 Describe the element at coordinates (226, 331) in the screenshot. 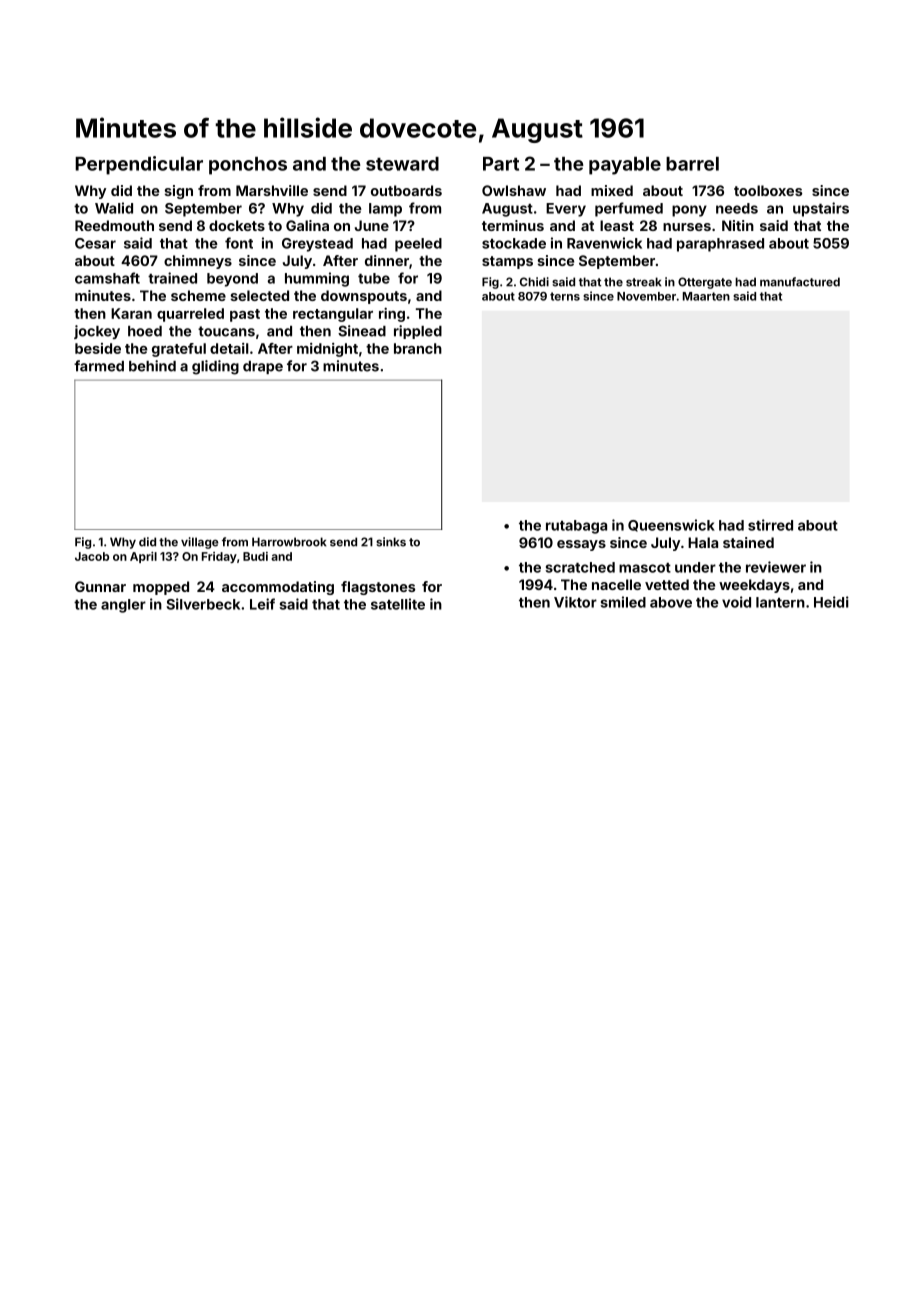

I see `toucans` at that location.
